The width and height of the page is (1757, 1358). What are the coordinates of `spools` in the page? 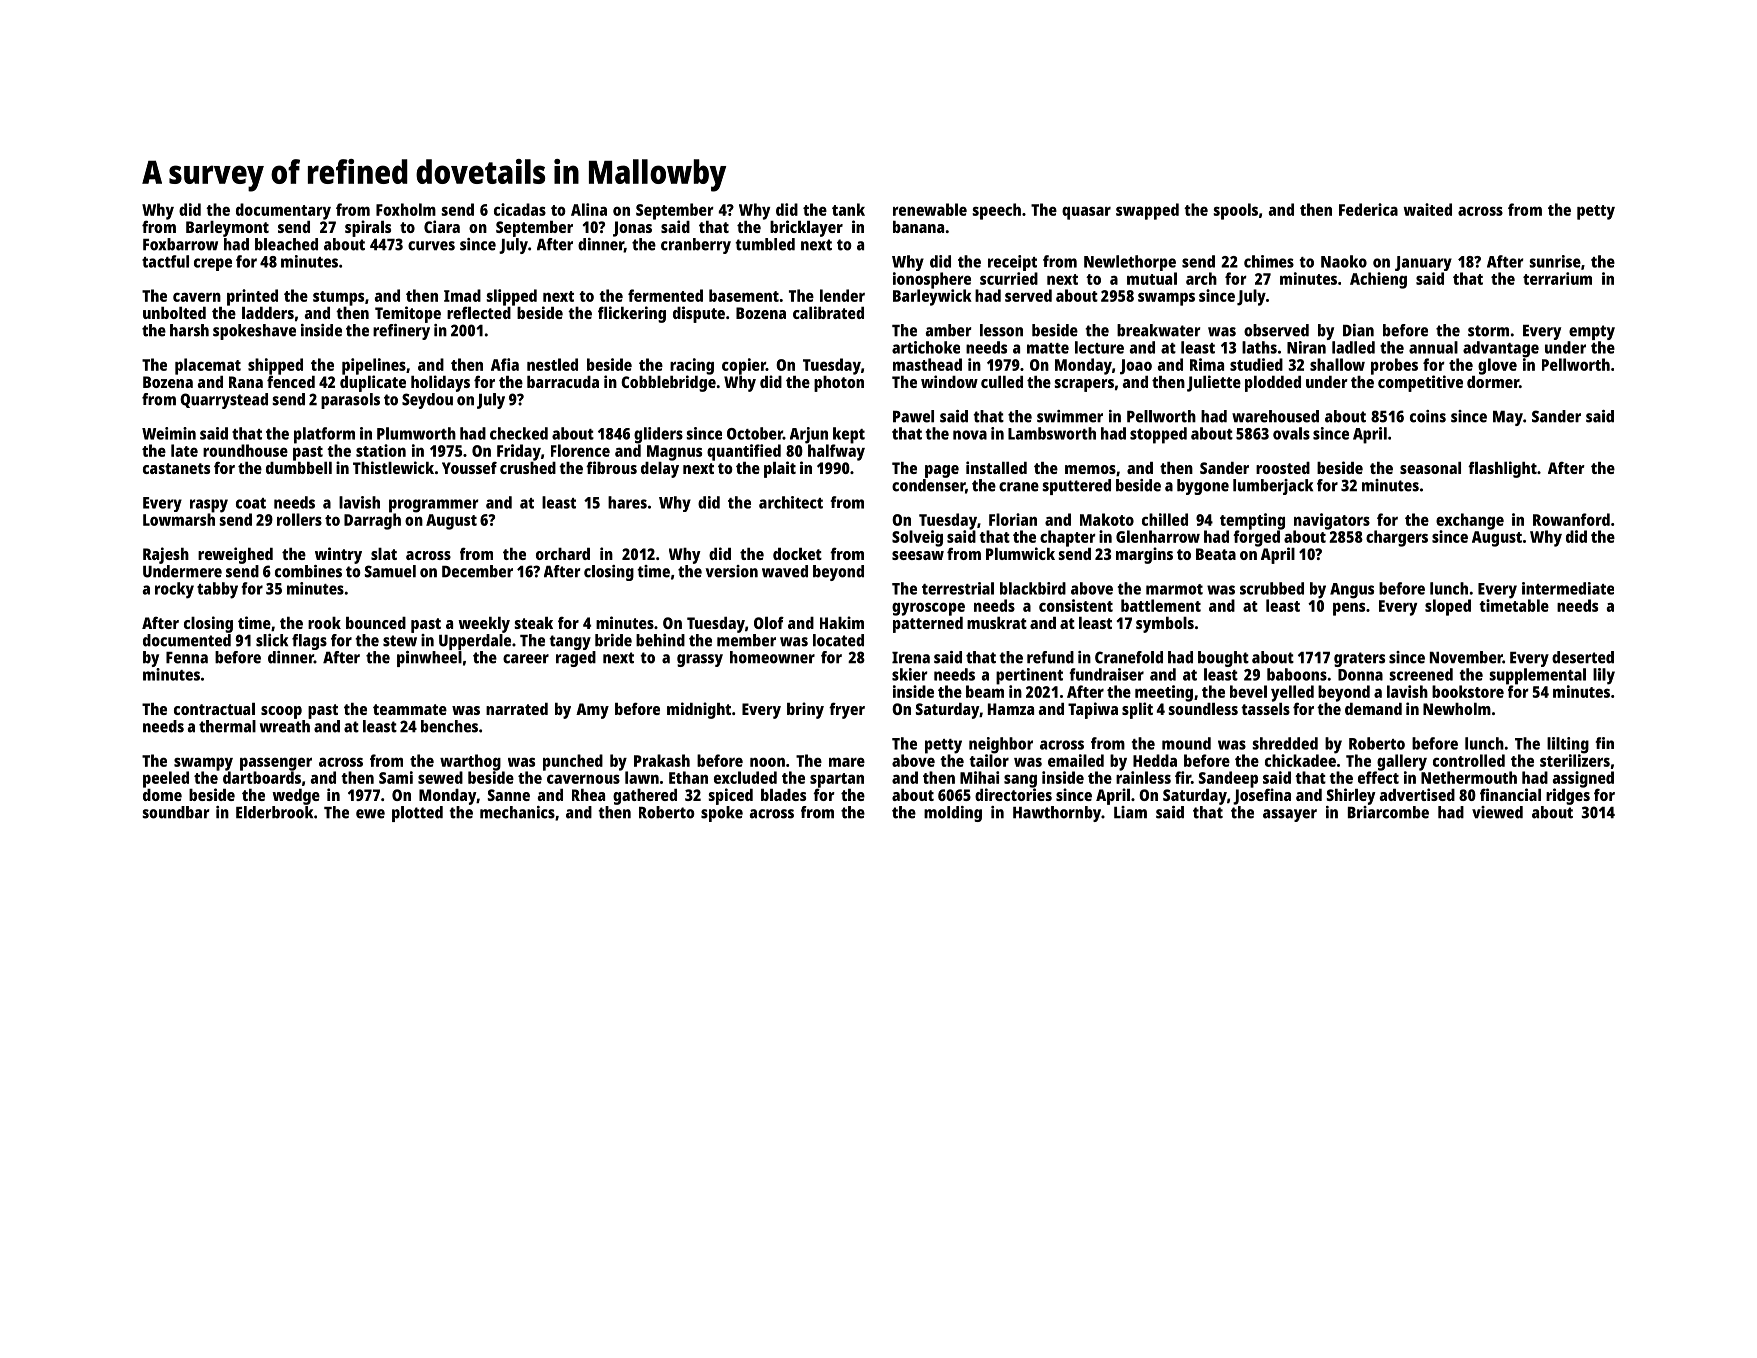 It's located at (1235, 211).
